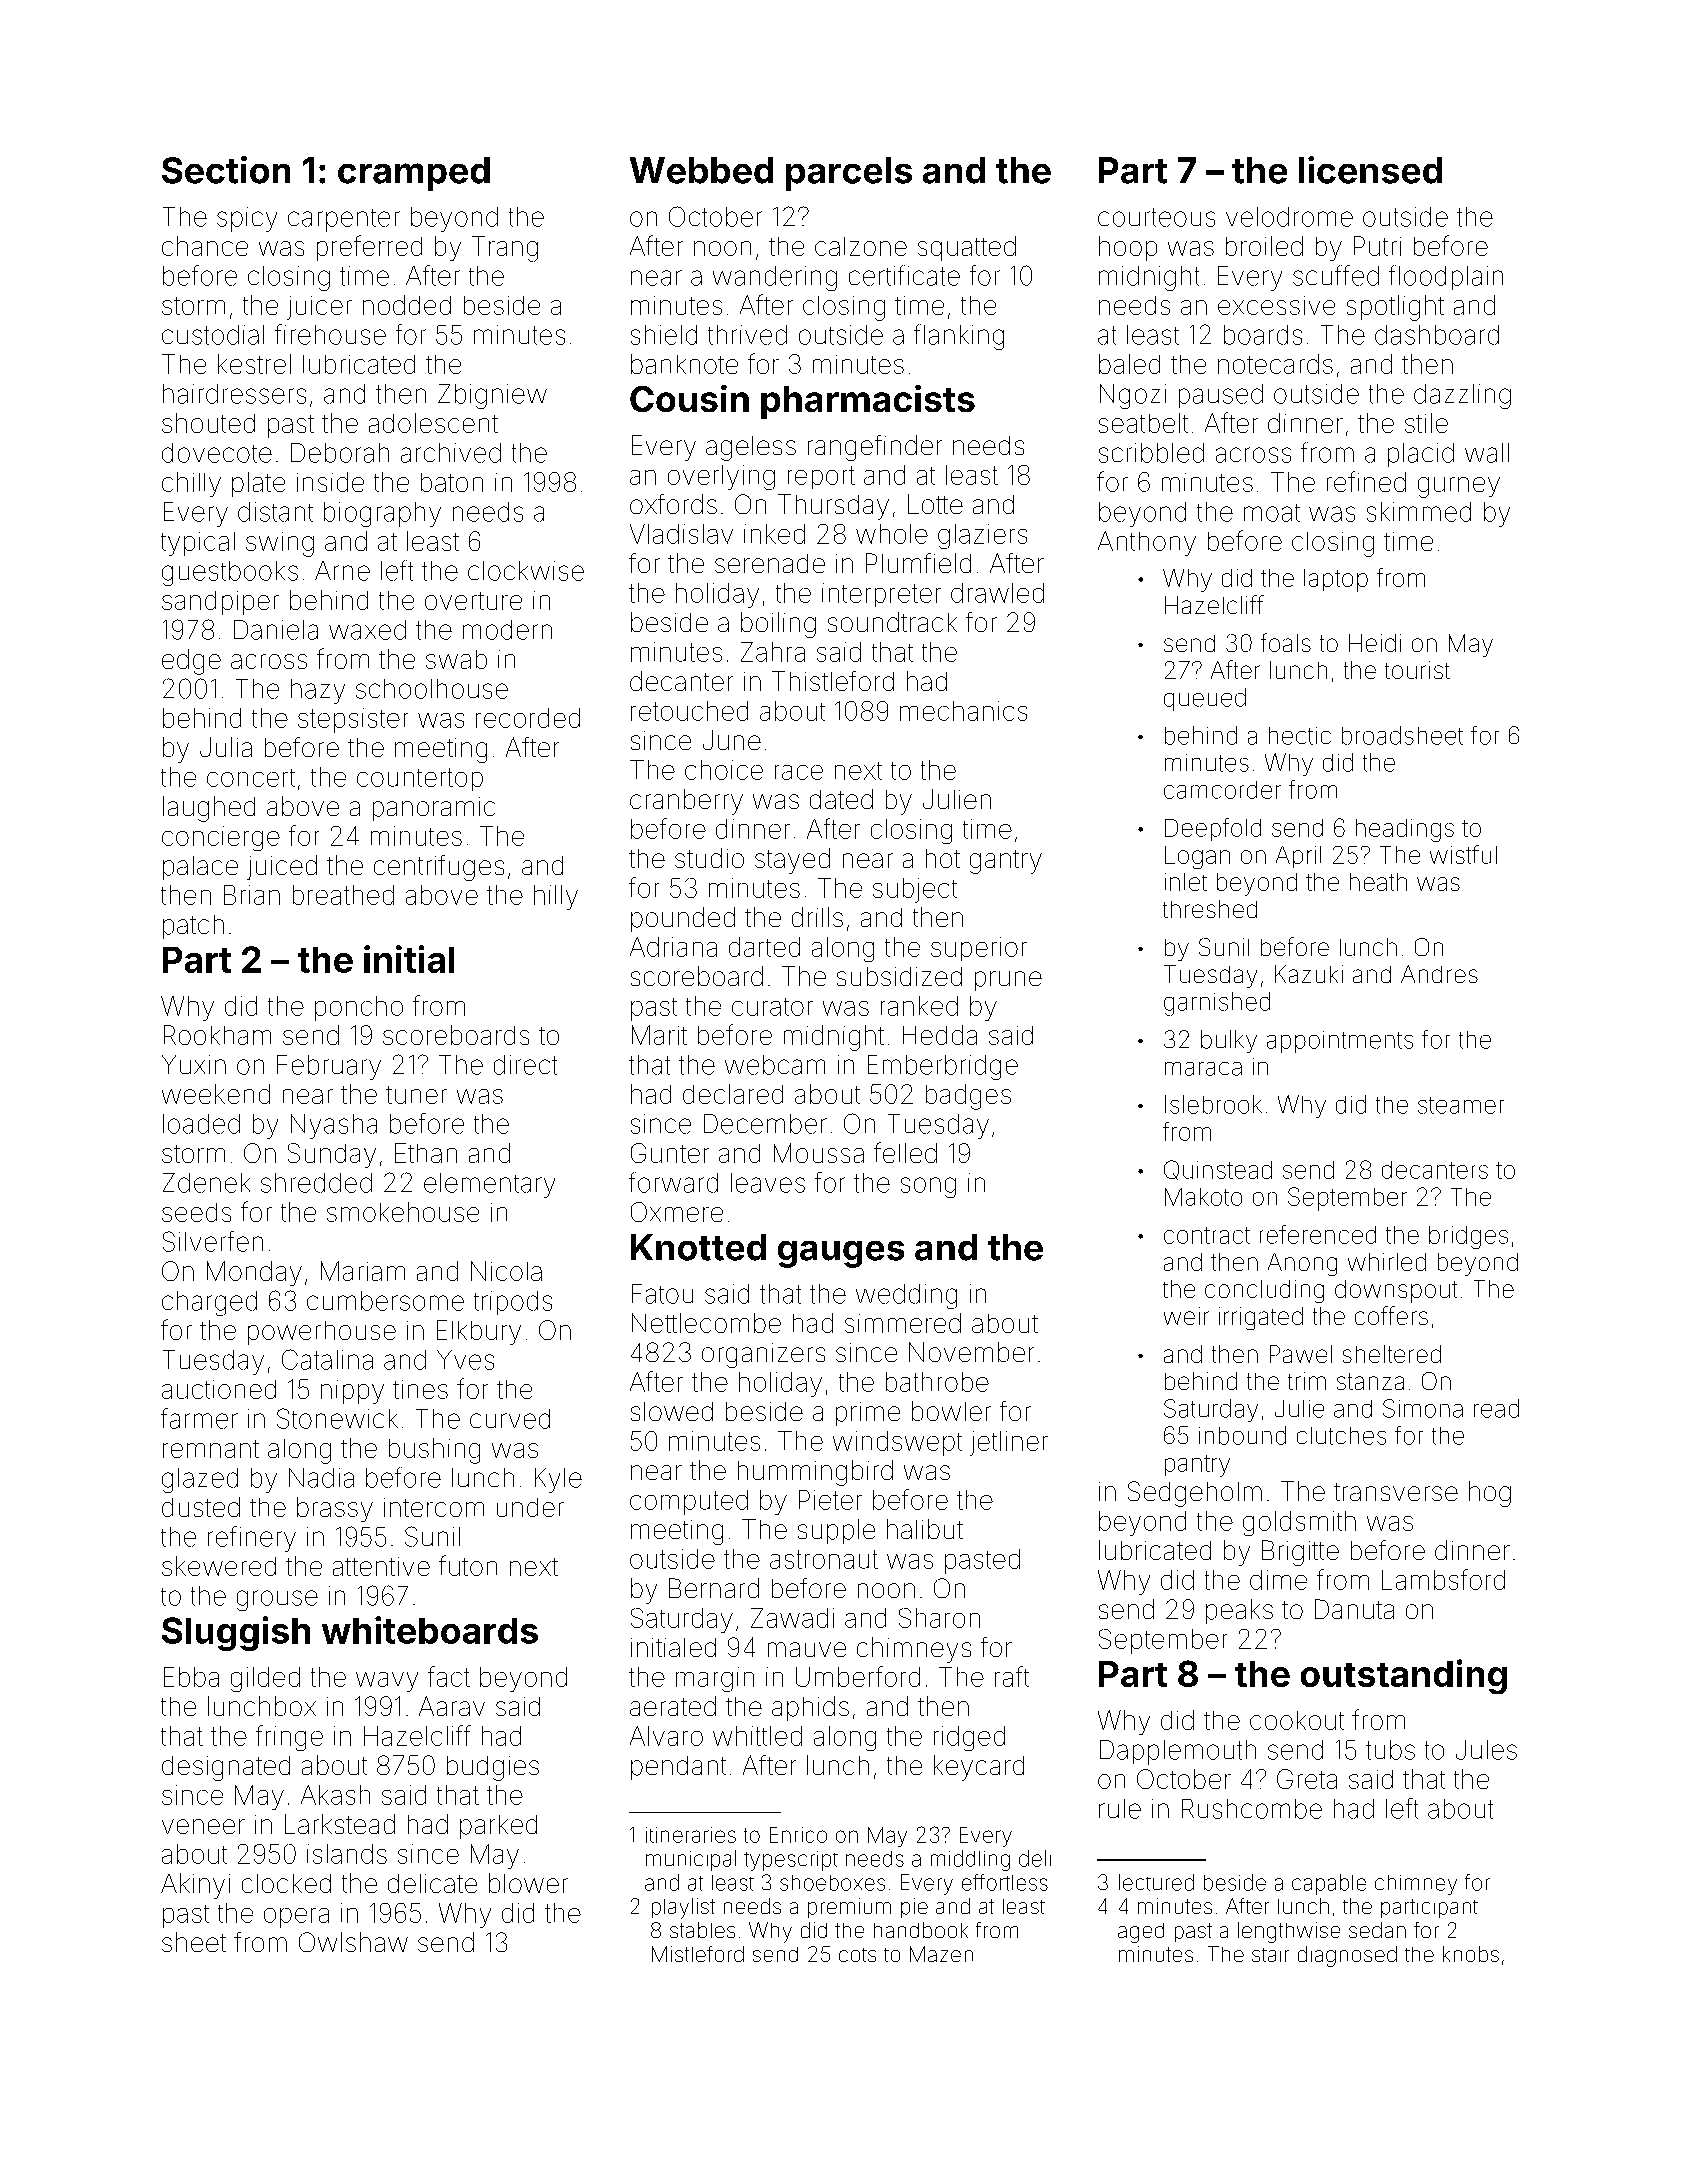 Image resolution: width=1683 pixels, height=2178 pixels. I want to click on cramped, so click(414, 174).
